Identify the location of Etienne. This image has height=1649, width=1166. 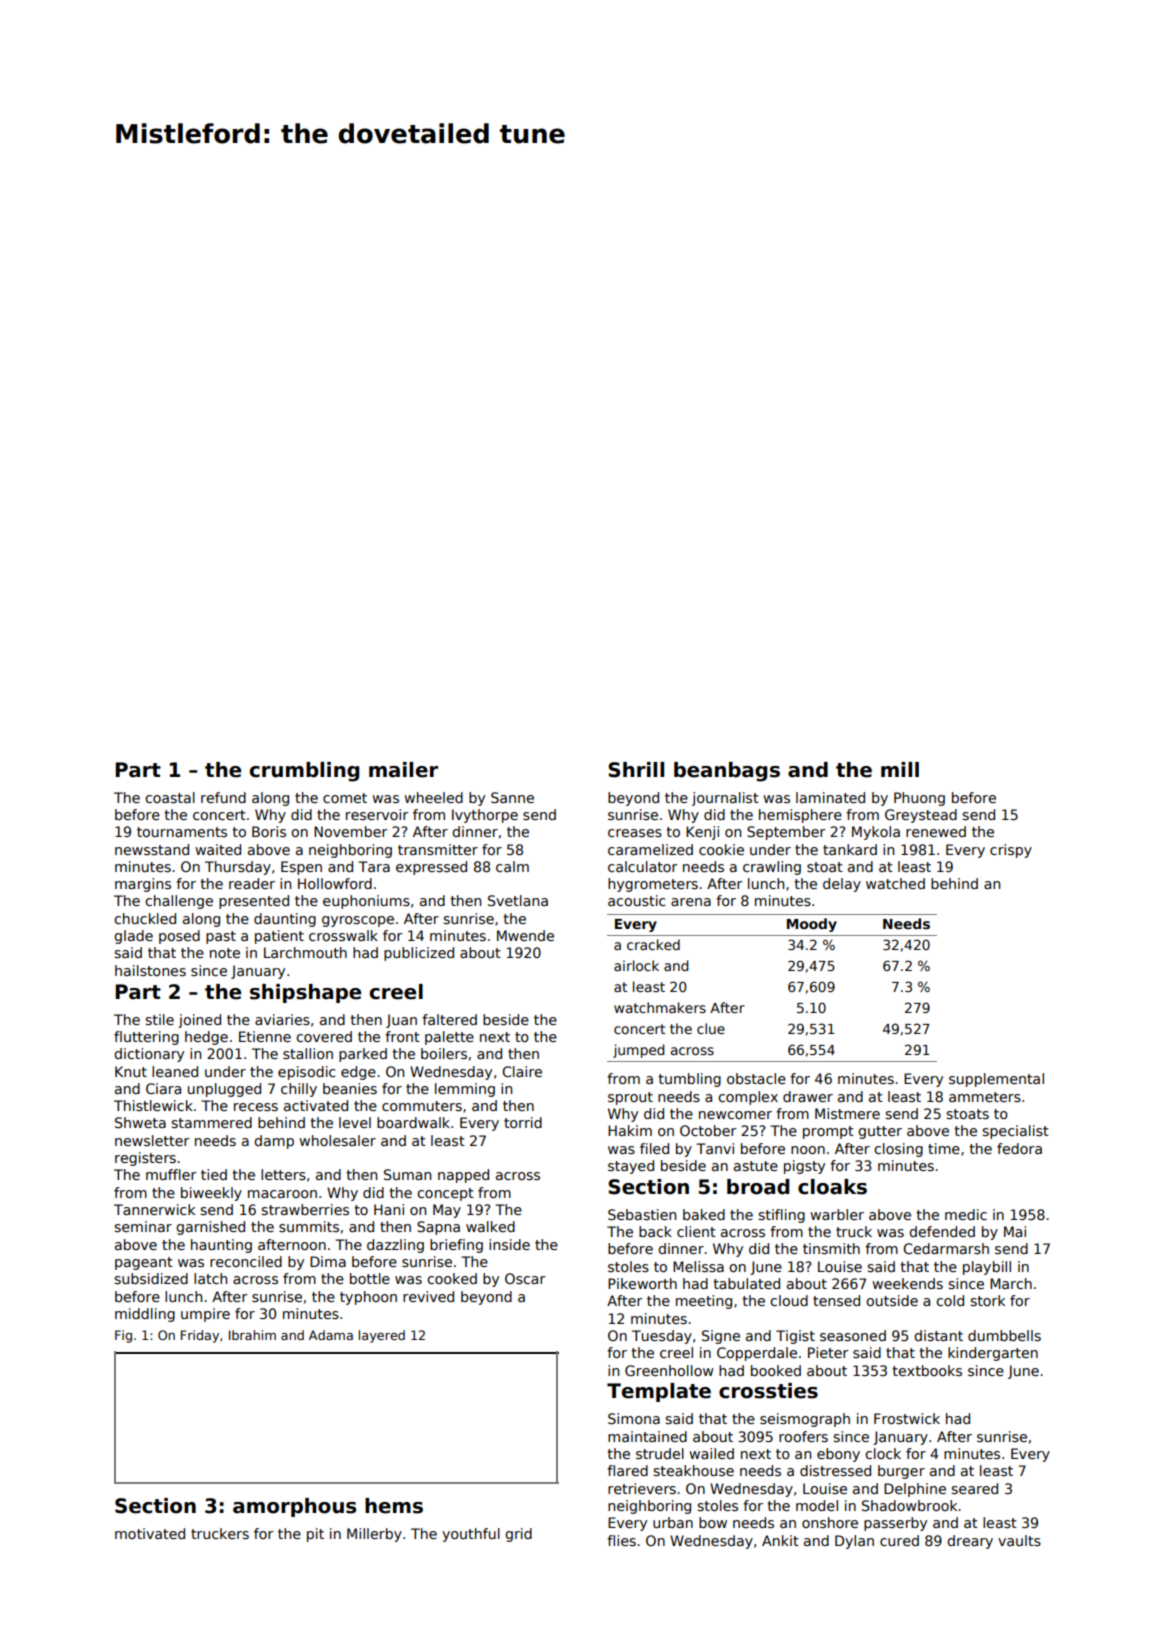
(265, 1036).
